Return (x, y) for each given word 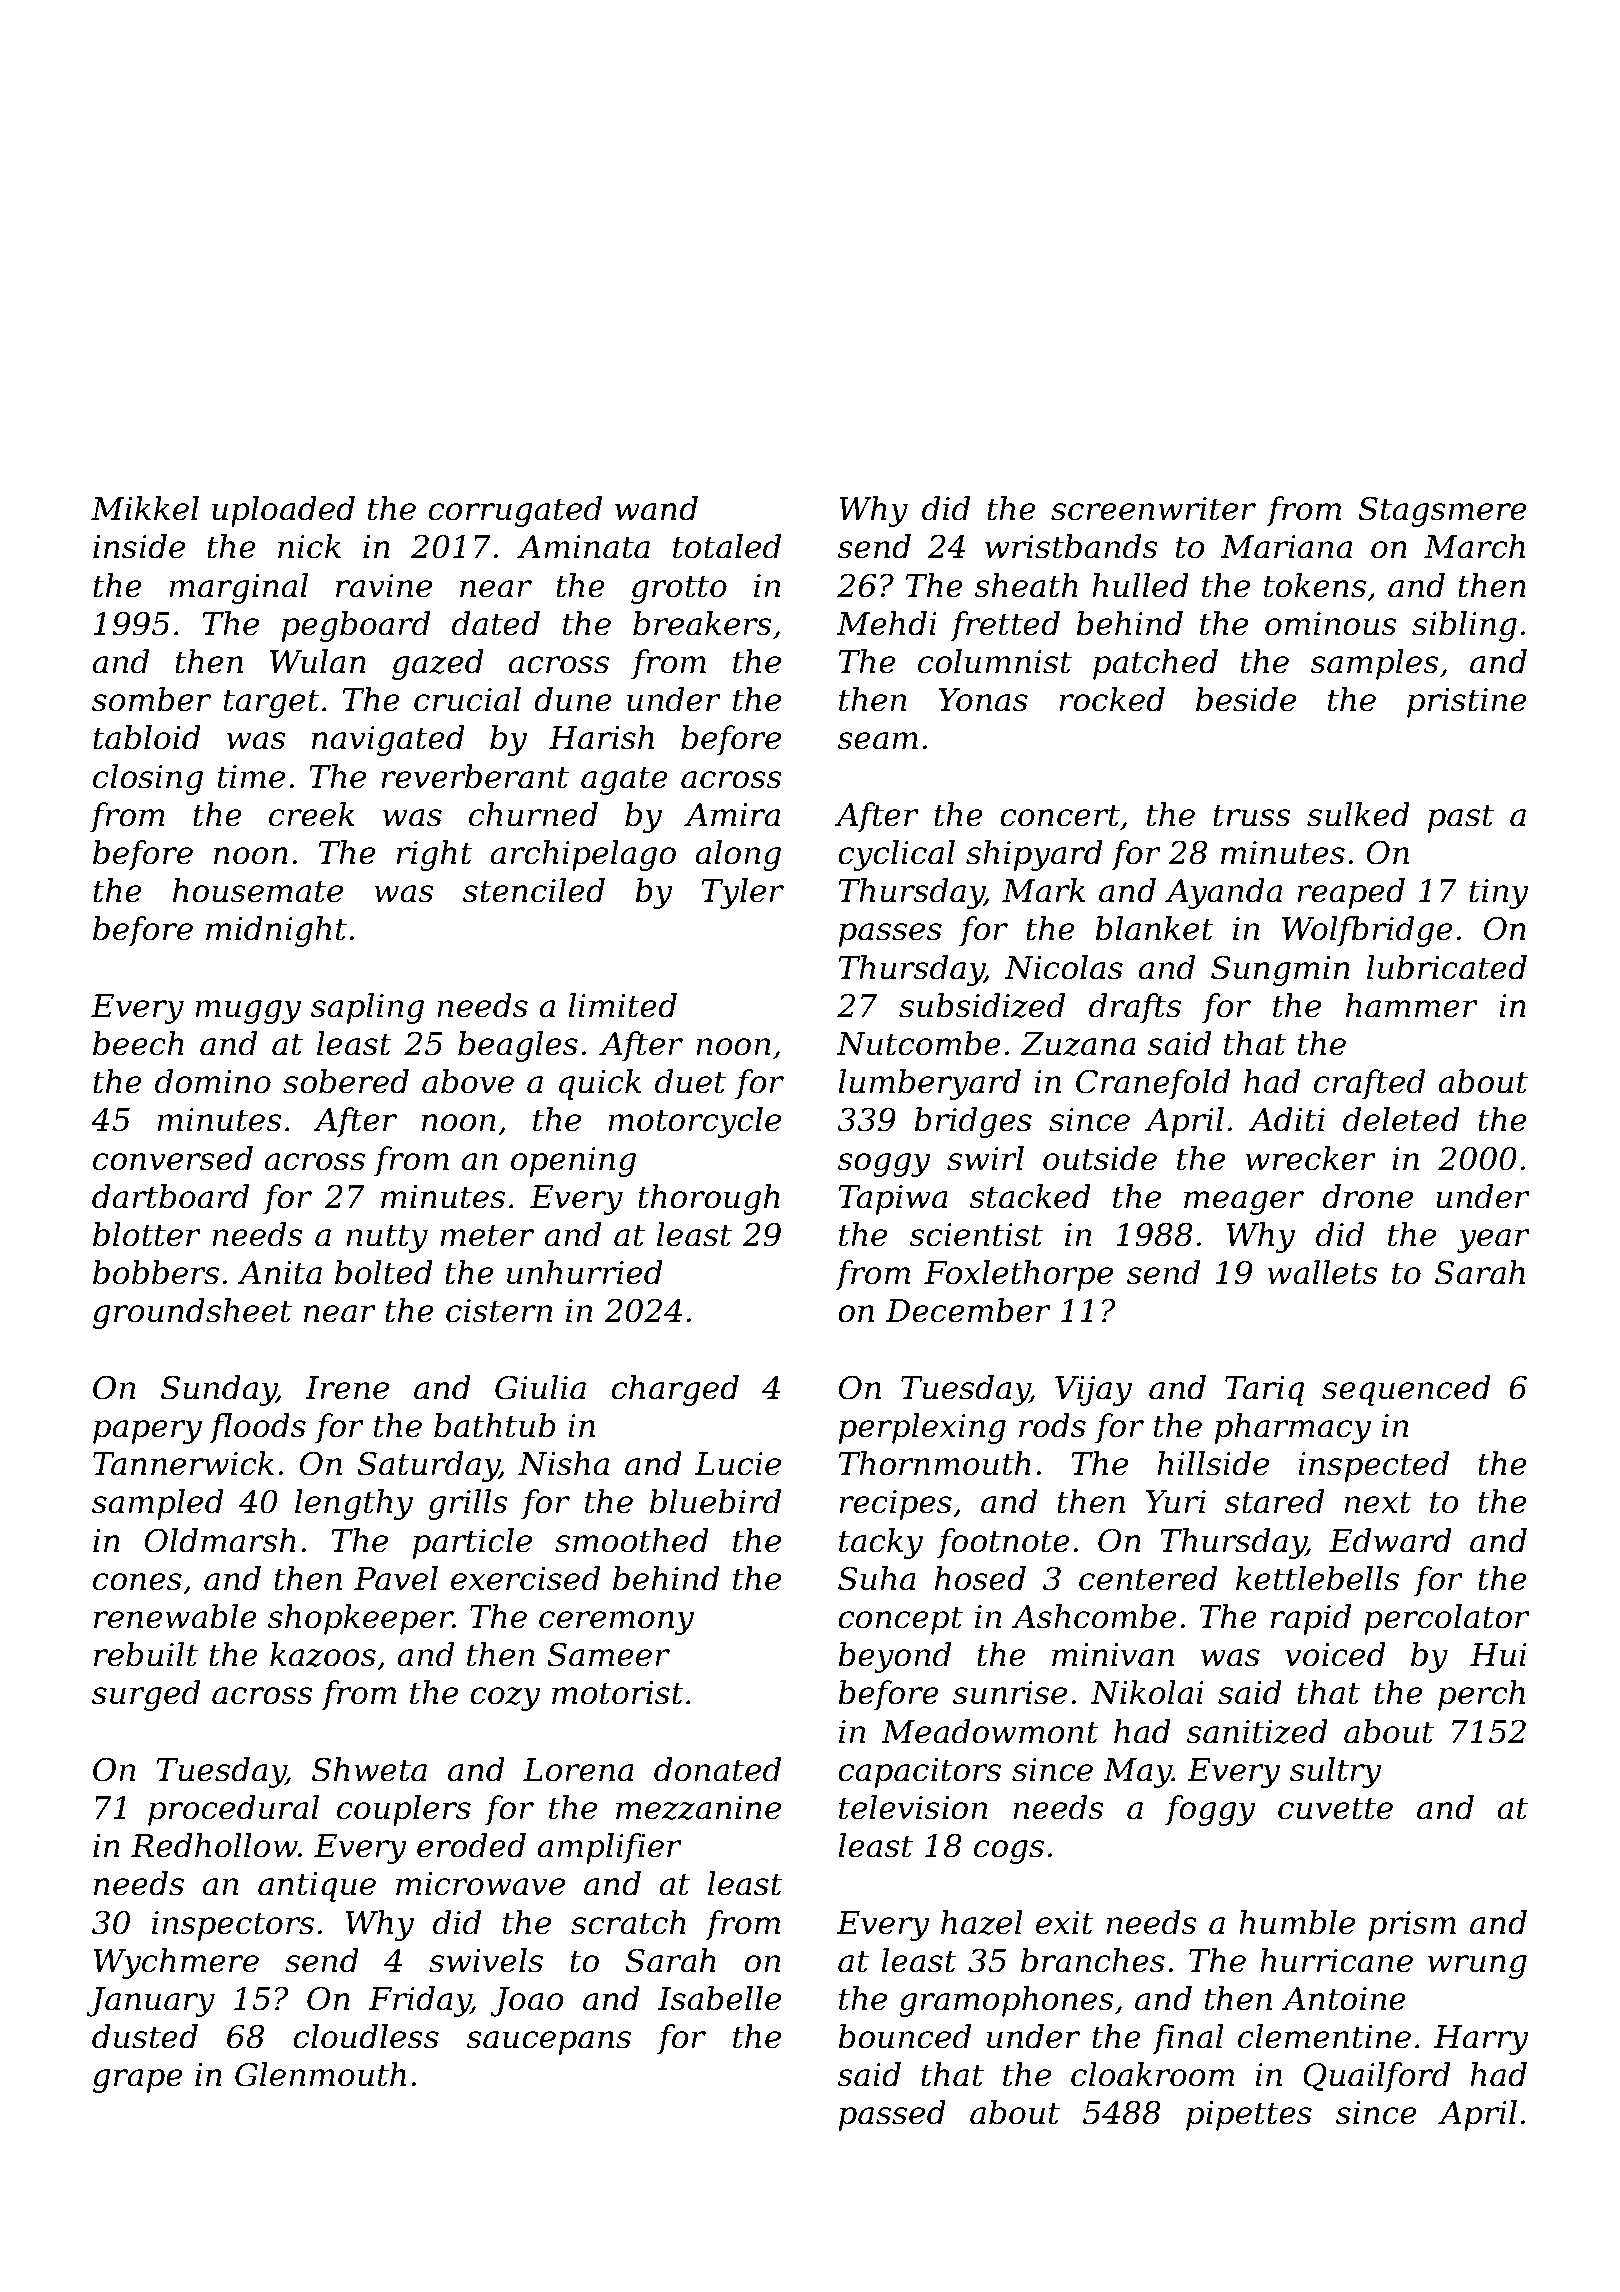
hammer (1412, 1005)
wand (656, 508)
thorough (709, 1199)
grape (138, 2081)
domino (213, 1081)
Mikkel (145, 508)
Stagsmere (1442, 512)
